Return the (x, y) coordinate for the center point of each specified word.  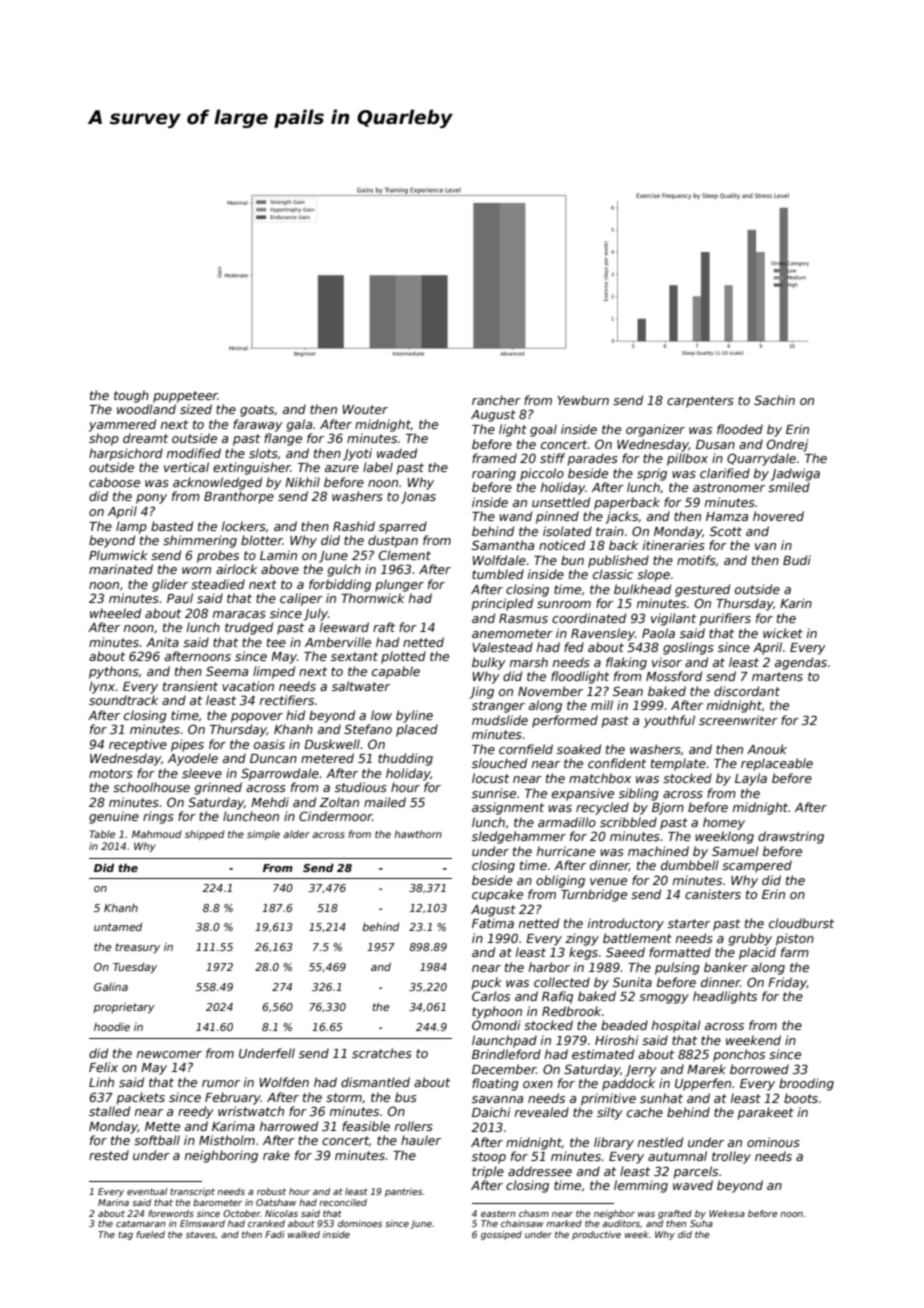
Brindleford (506, 1054)
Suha (701, 1223)
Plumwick (118, 555)
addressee (540, 1171)
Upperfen (703, 1084)
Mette (162, 1126)
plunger (399, 585)
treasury (137, 948)
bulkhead (642, 589)
